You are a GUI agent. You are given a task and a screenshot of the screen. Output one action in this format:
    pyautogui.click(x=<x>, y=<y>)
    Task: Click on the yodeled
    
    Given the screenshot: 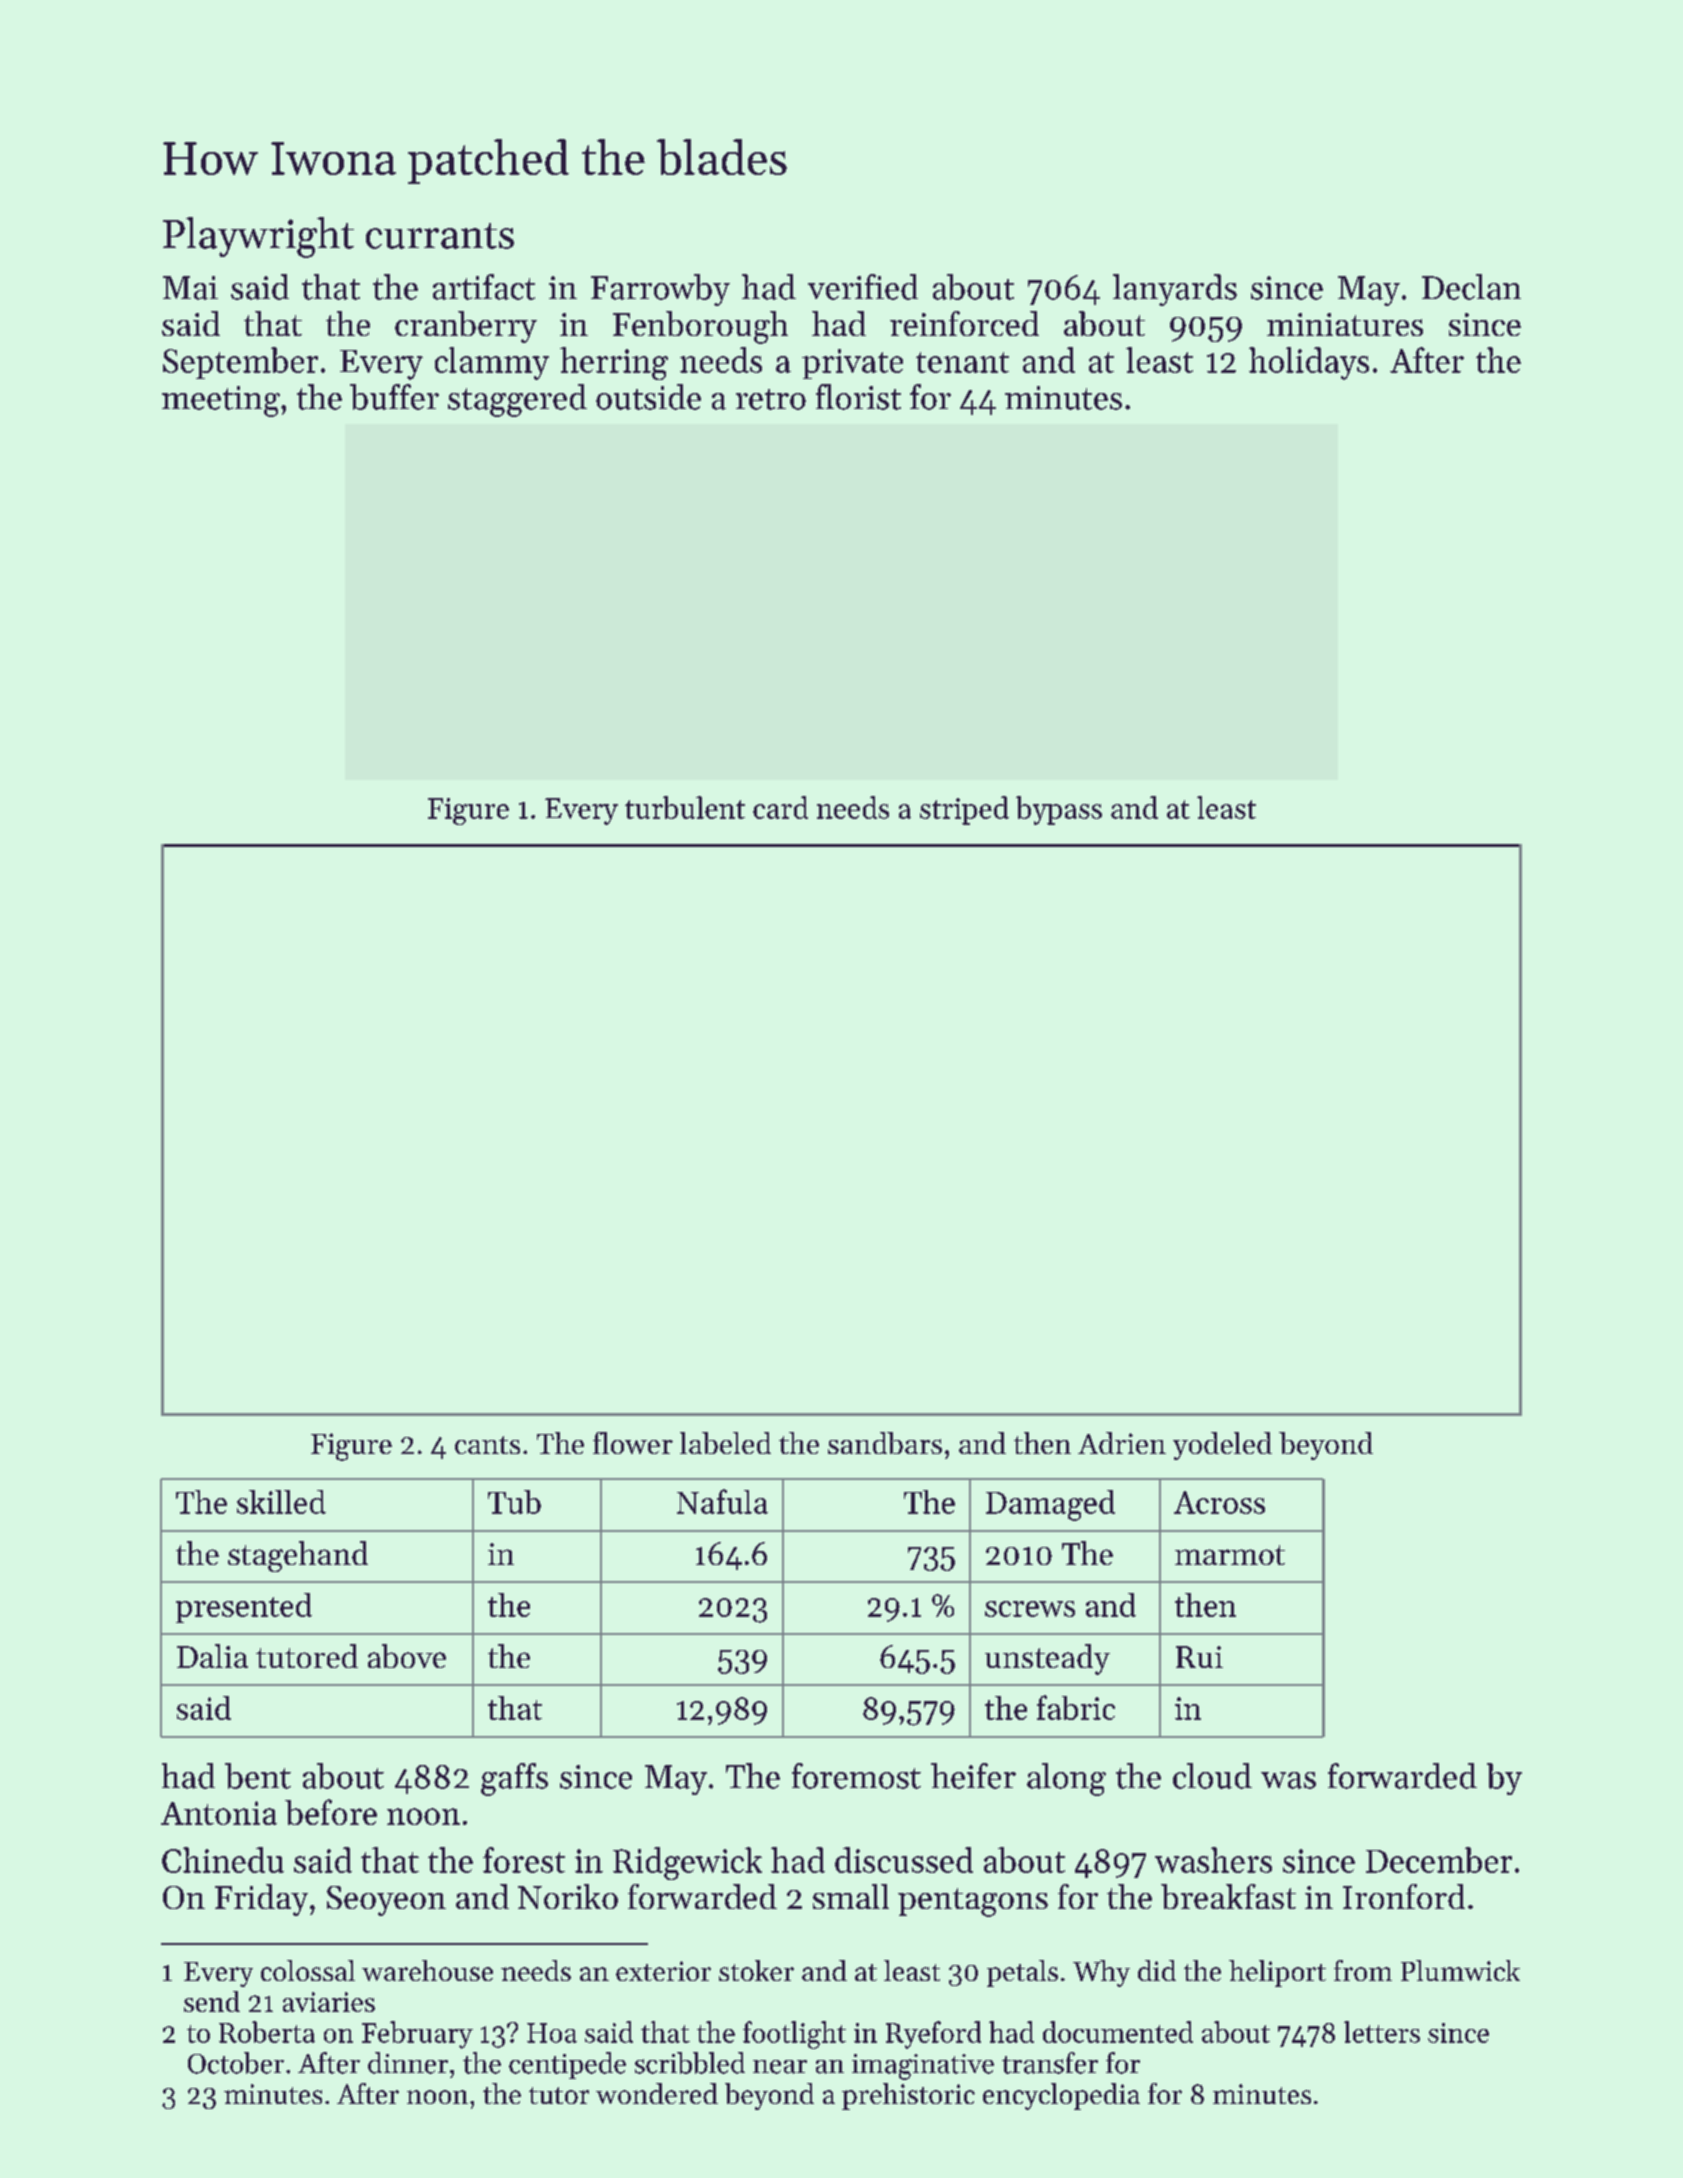 What is the action you would take?
    pyautogui.click(x=1222, y=1446)
